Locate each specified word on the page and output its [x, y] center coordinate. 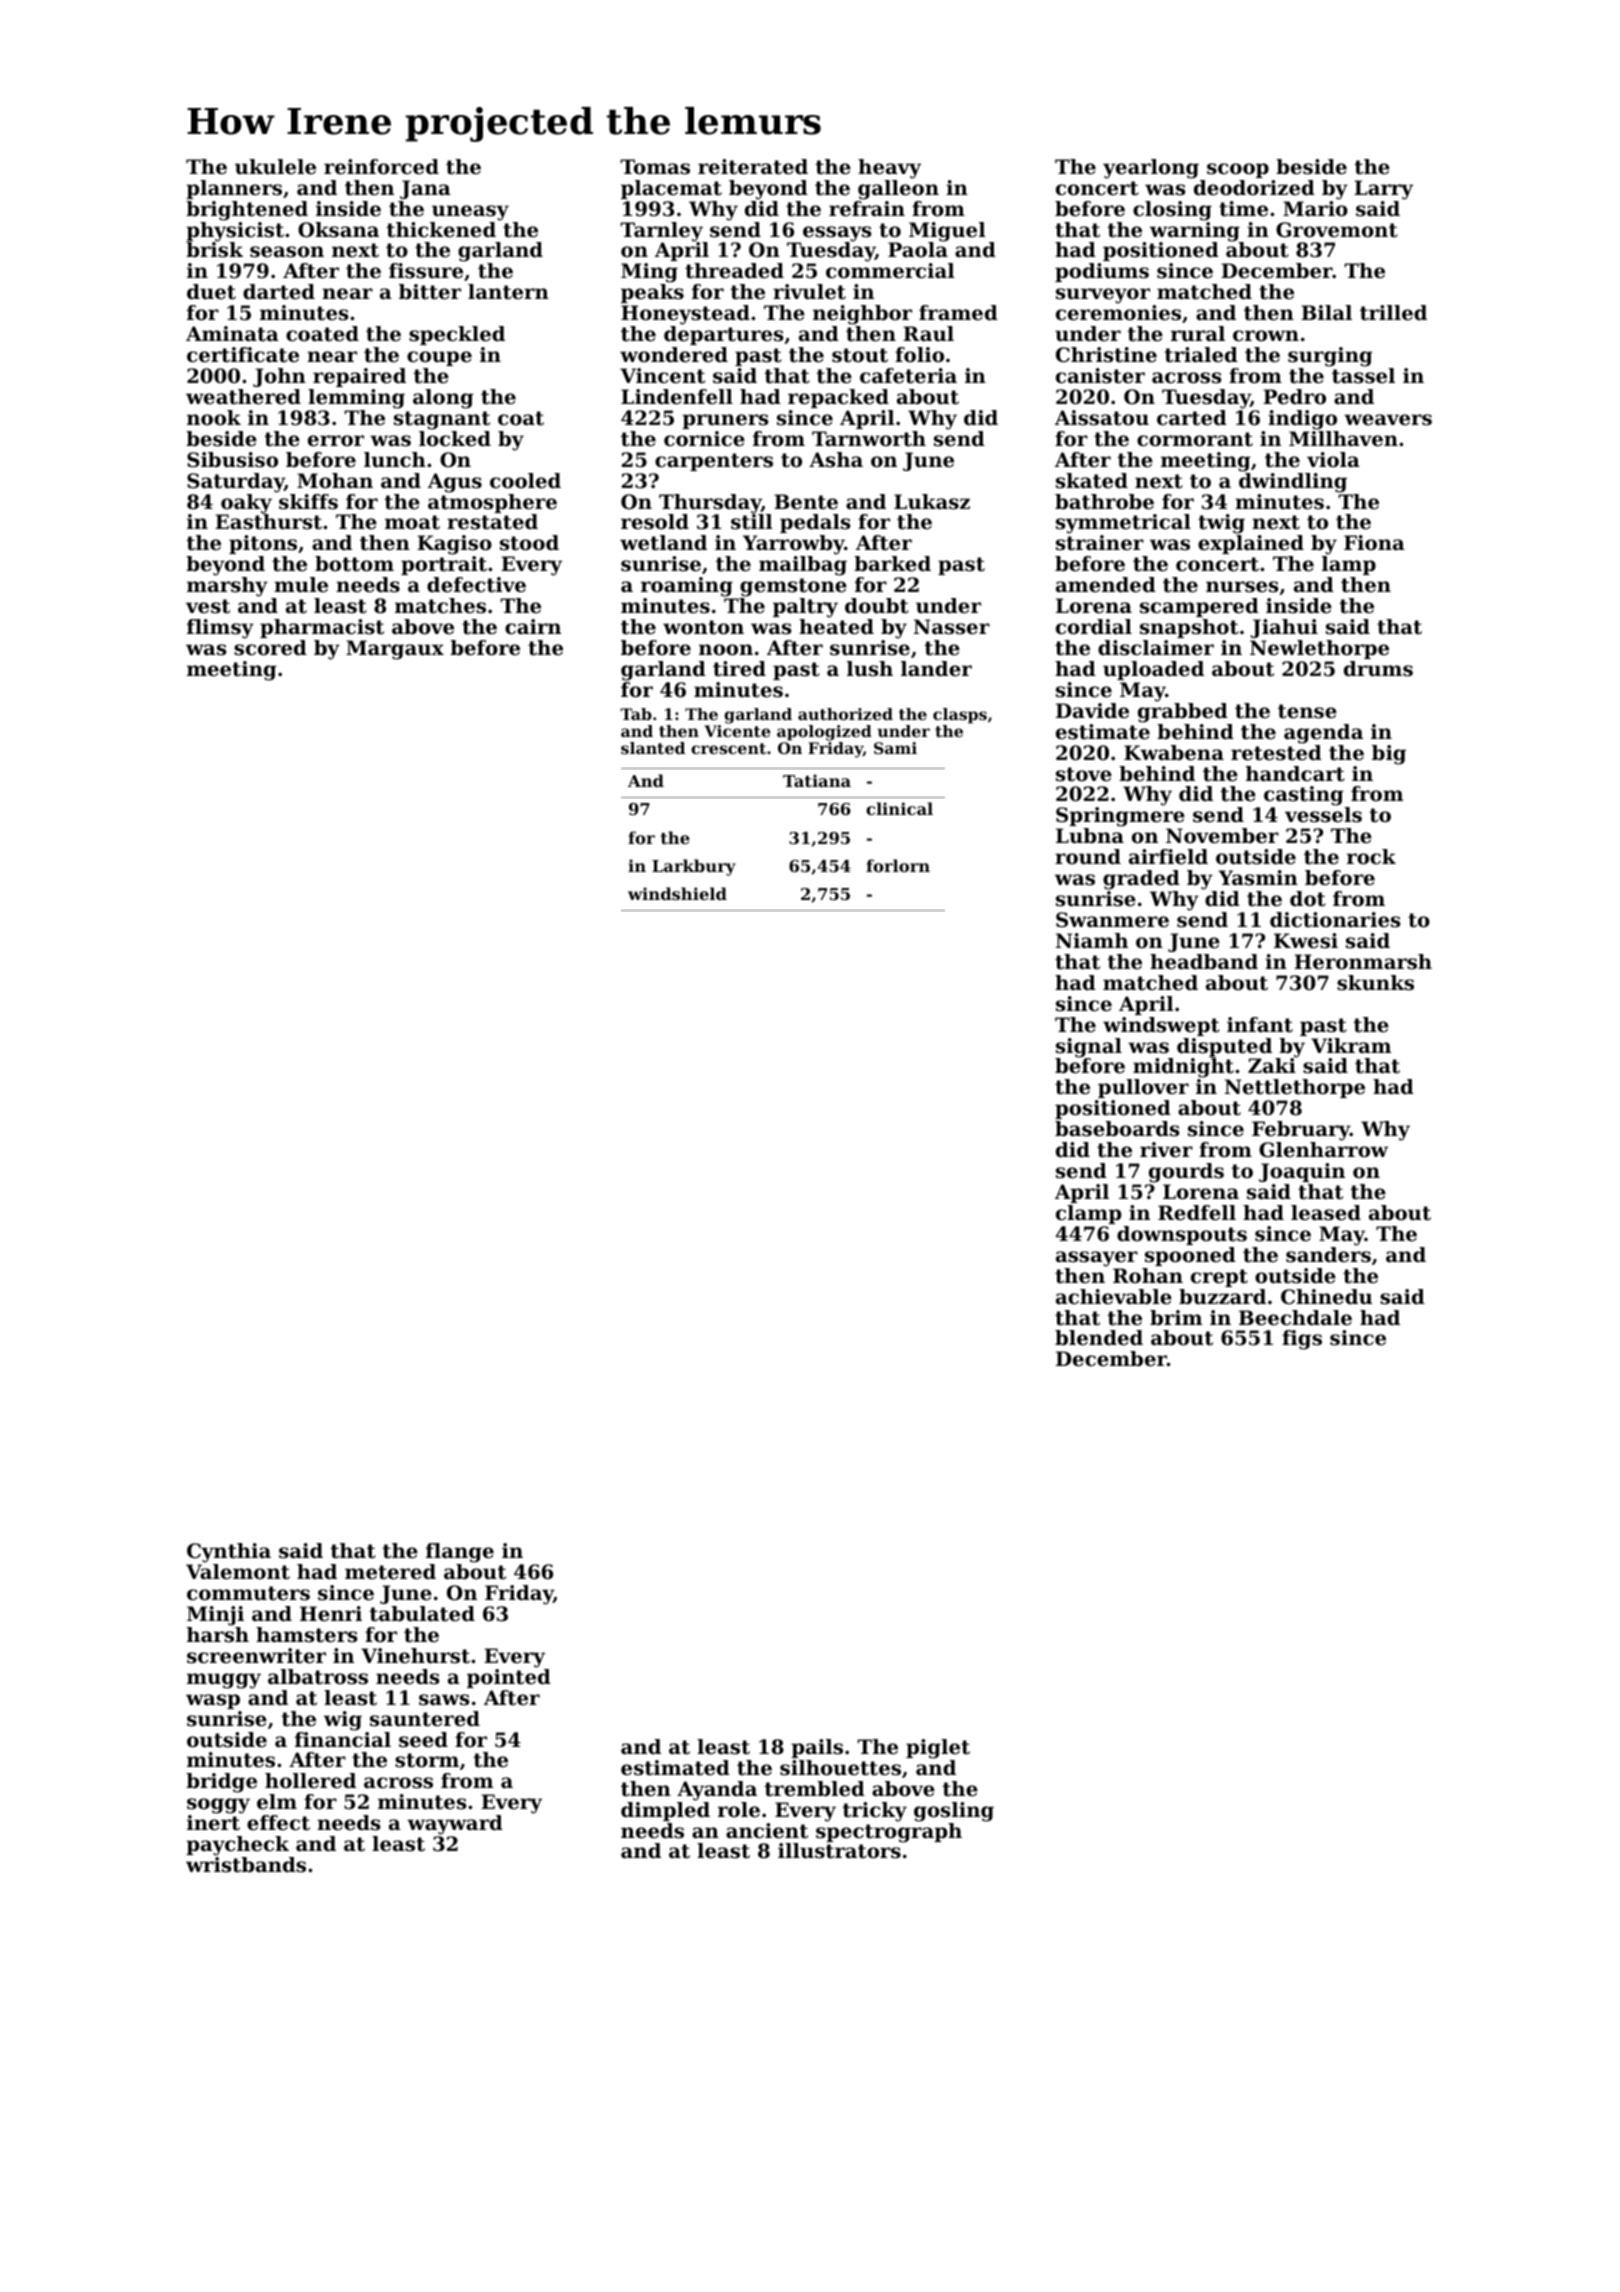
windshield [677, 893]
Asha [836, 460]
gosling [954, 1812]
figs [1302, 1340]
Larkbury [694, 867]
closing [1172, 211]
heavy [889, 169]
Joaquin [1302, 1172]
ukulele [275, 167]
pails [817, 1748]
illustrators [839, 1851]
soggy [218, 1806]
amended [1106, 585]
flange [460, 1553]
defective [476, 585]
